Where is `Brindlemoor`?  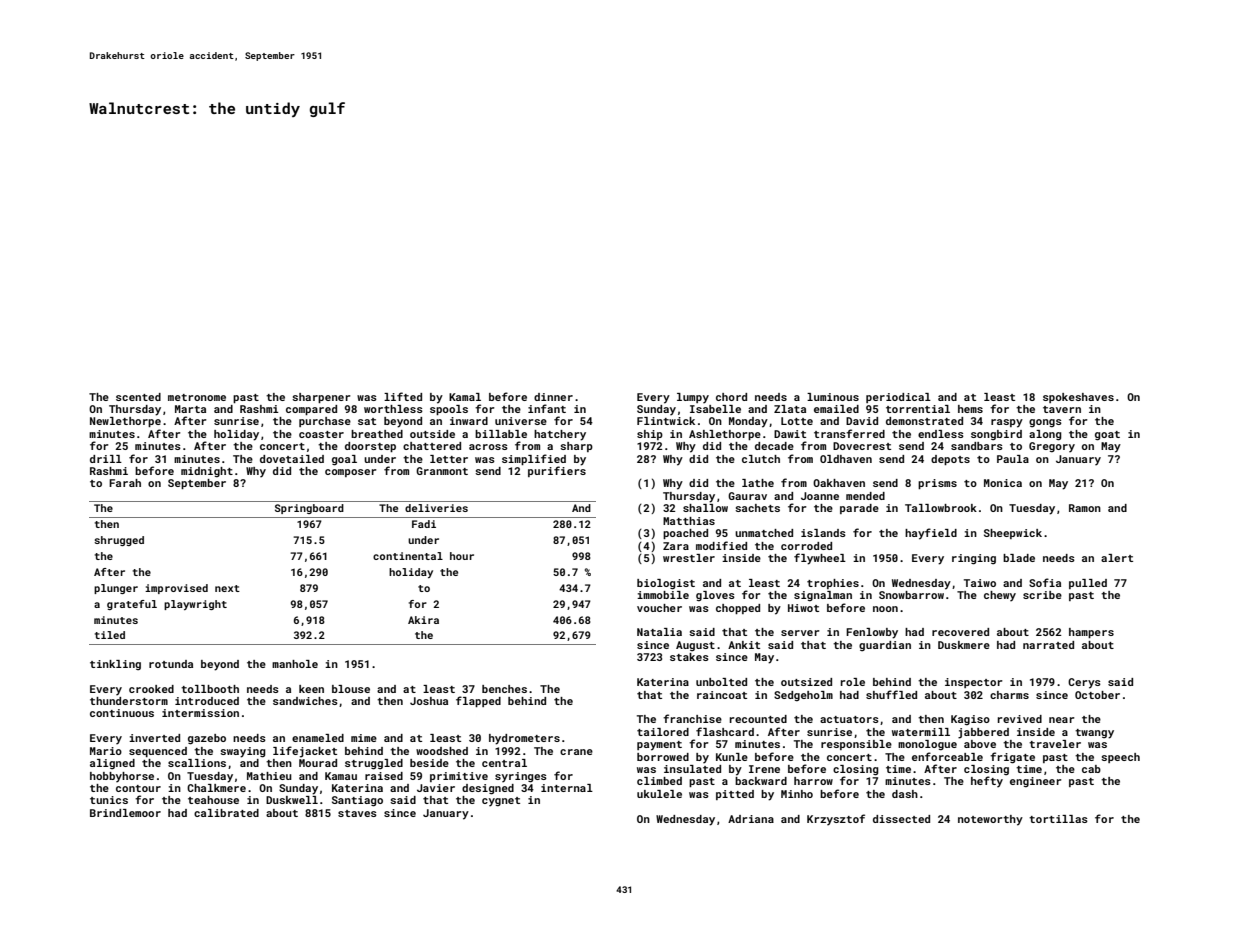
Brindlemoor is located at coordinates (125, 813).
